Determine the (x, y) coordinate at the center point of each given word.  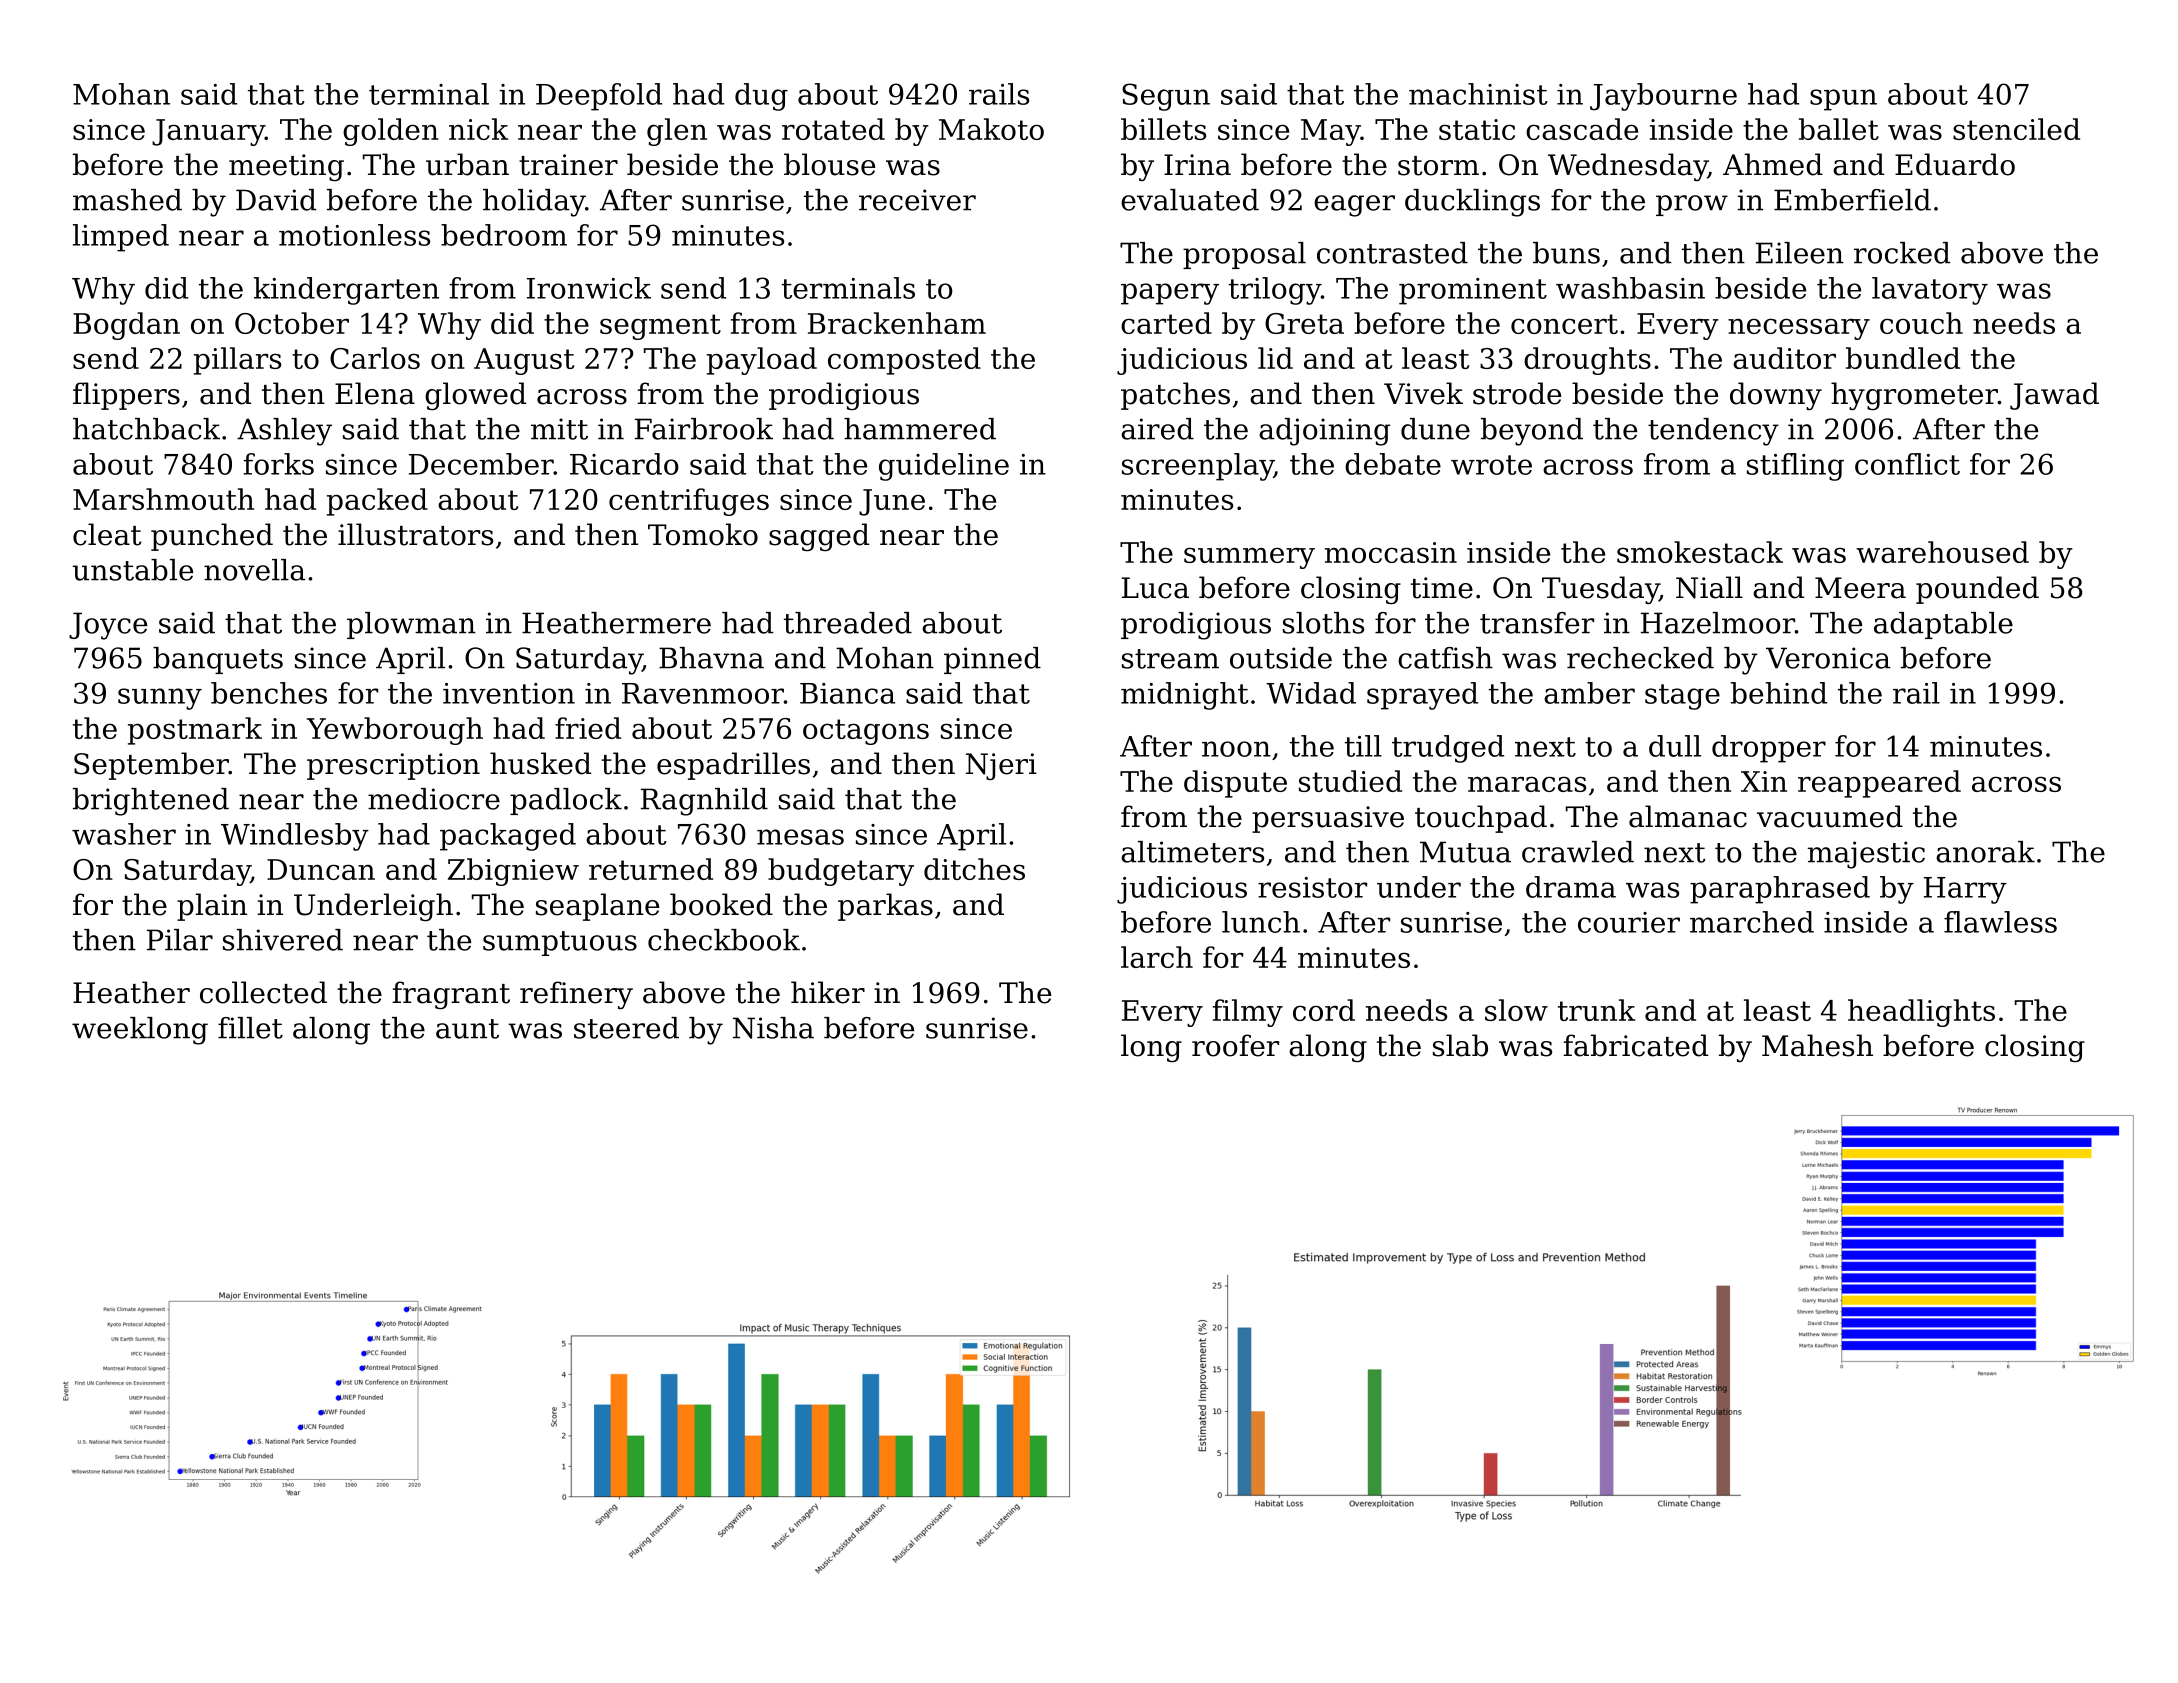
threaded (848, 623)
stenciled (2016, 129)
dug (761, 97)
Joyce (108, 626)
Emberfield (1852, 200)
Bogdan (126, 326)
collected (263, 992)
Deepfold (599, 97)
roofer (1235, 1045)
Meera (1860, 588)
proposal (1244, 255)
